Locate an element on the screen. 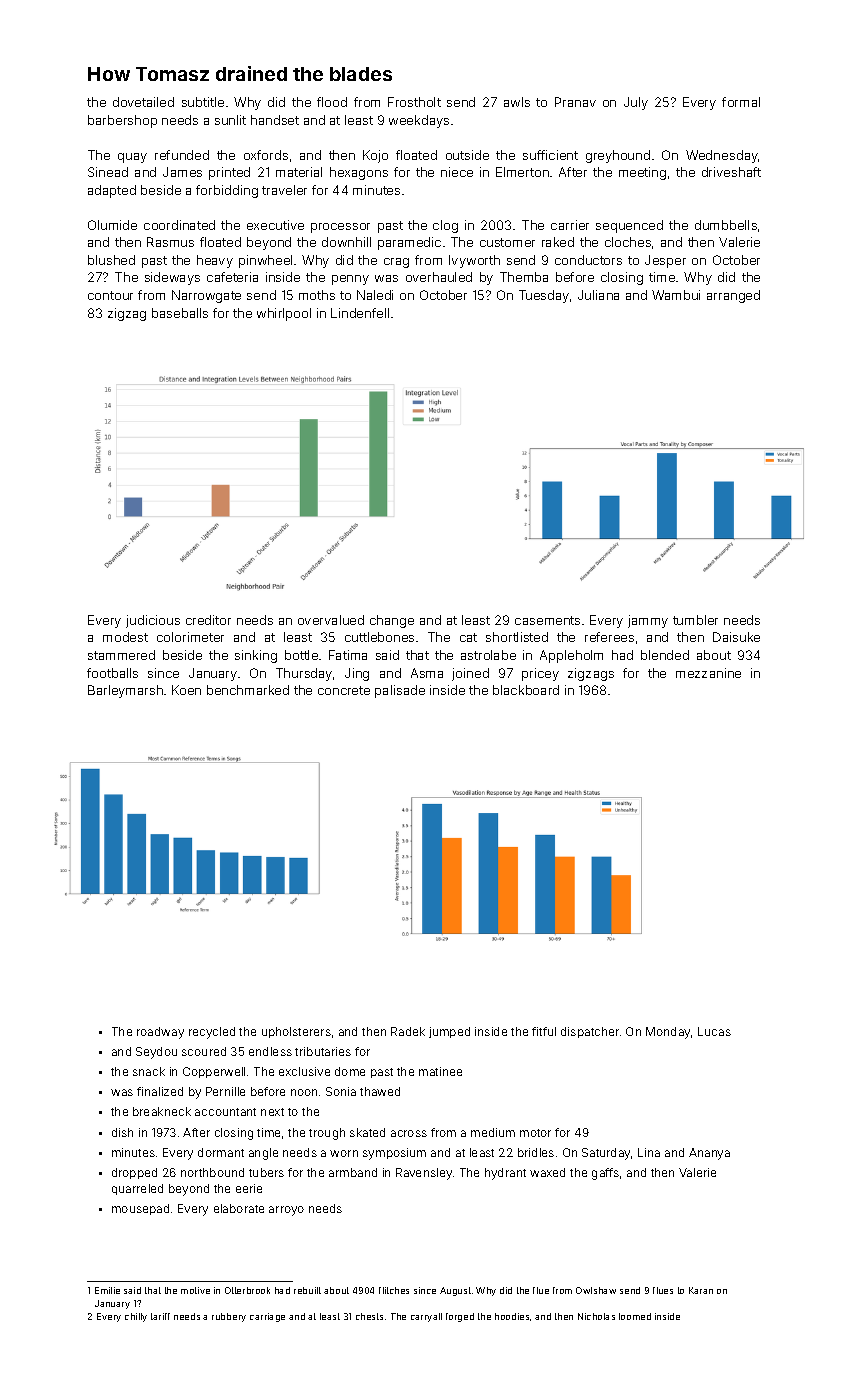 The width and height of the screenshot is (849, 1400). Frostholt is located at coordinates (414, 102).
